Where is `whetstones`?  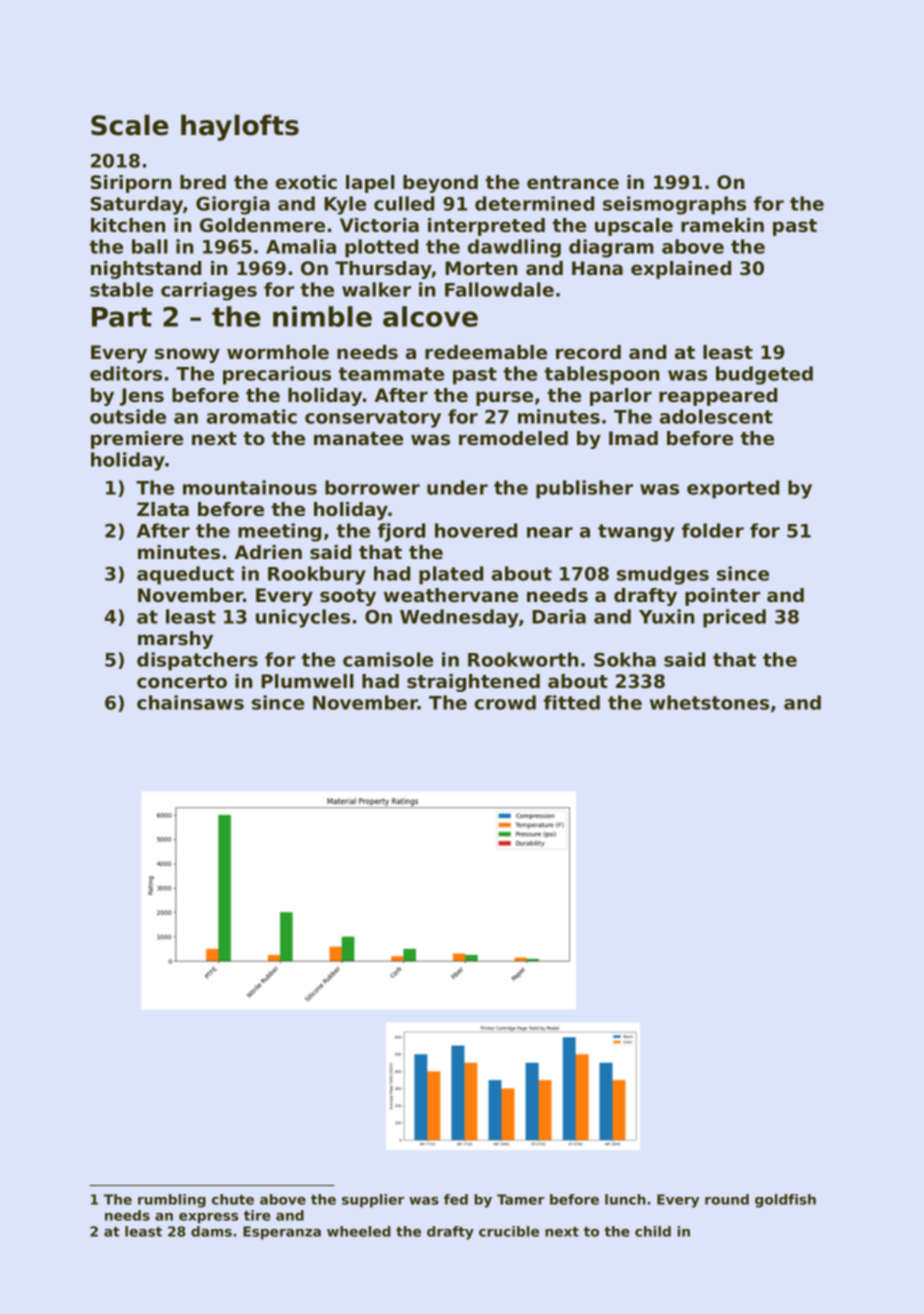
whetstones is located at coordinates (709, 702).
